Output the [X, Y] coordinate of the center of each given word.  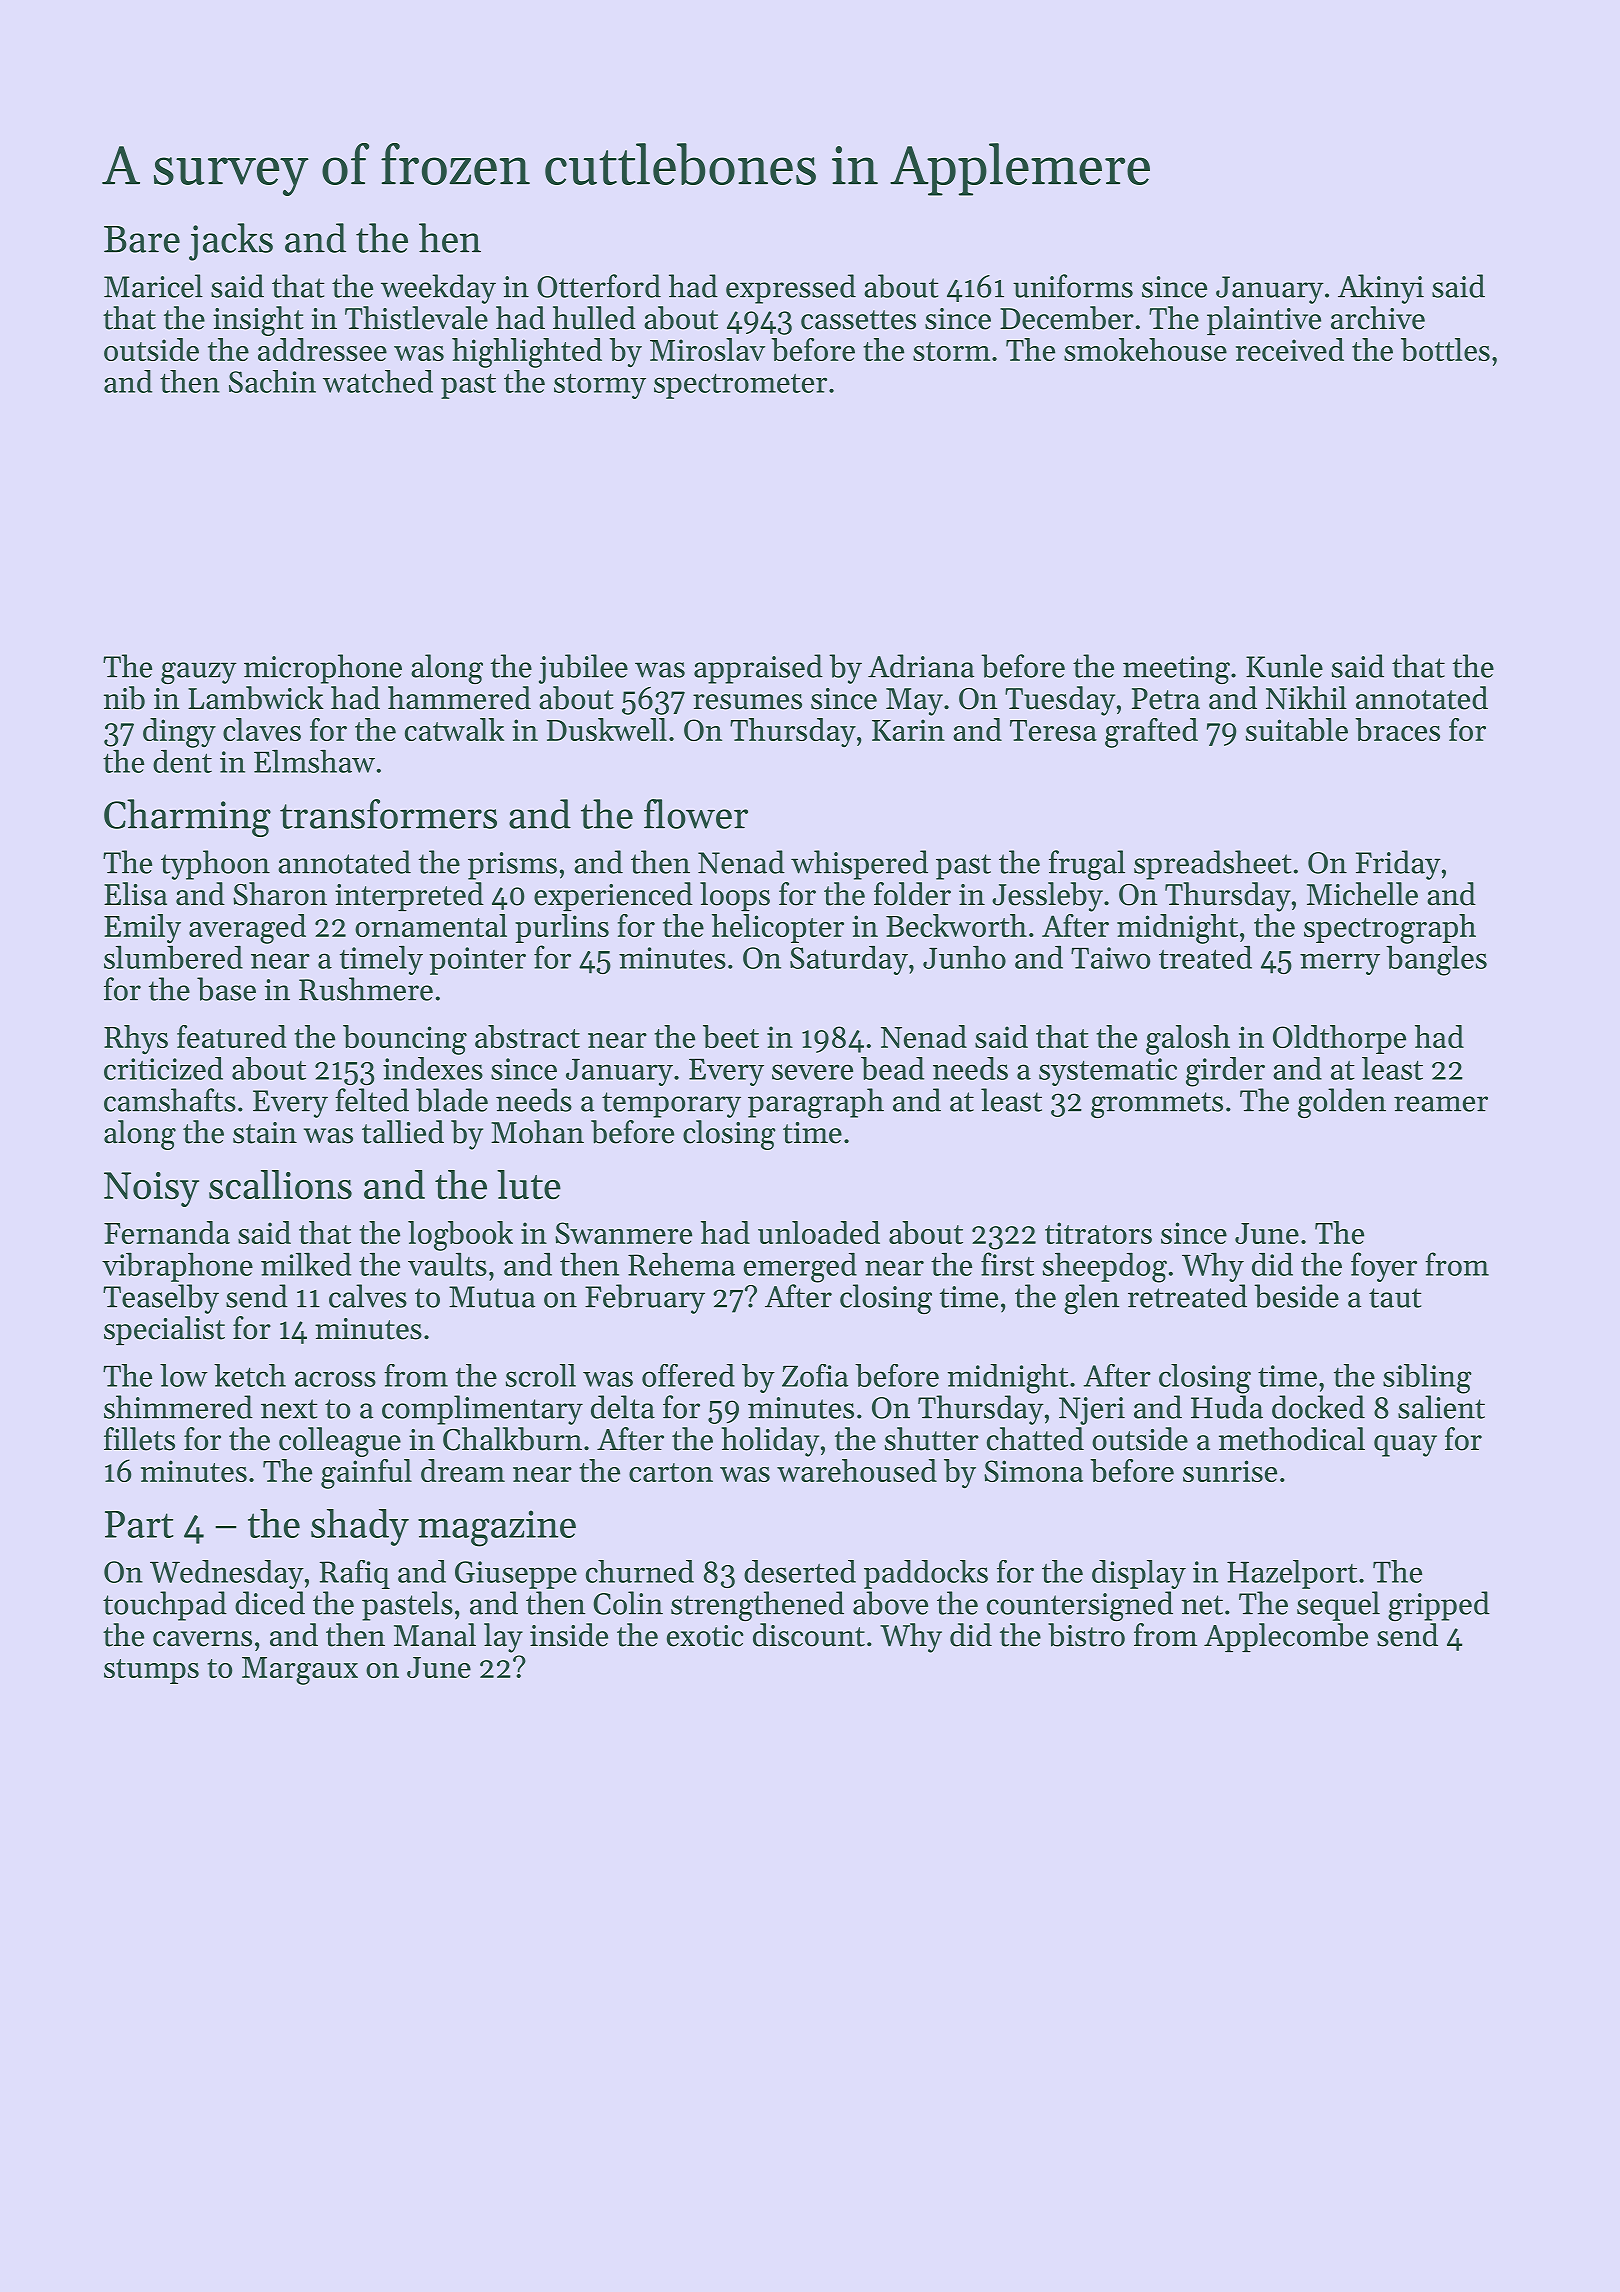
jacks [231, 242]
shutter [932, 1439]
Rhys [136, 1039]
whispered [859, 865]
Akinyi [1381, 289]
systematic [1108, 1072]
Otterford [599, 286]
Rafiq [354, 1574]
